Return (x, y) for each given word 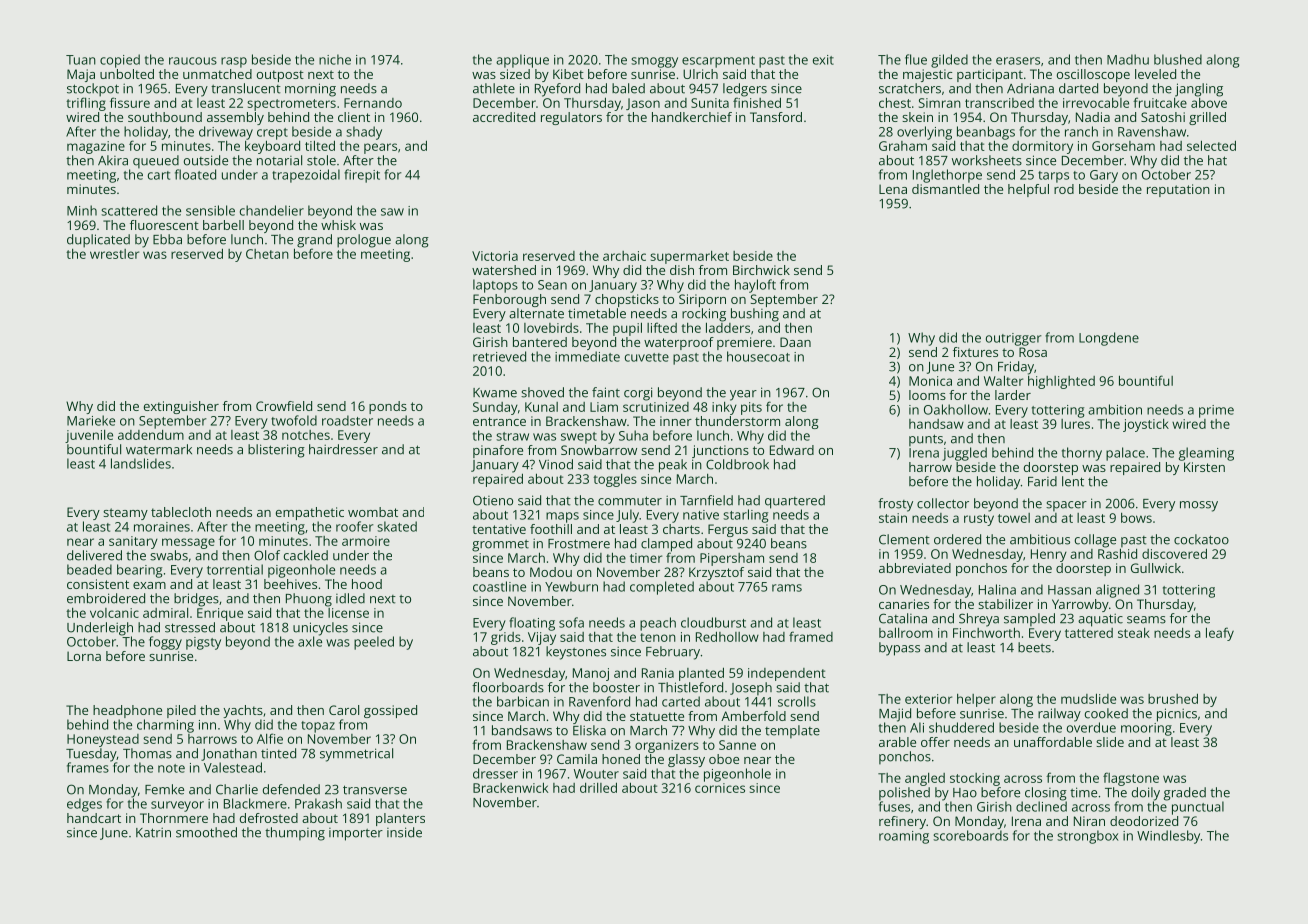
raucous (193, 61)
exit (823, 60)
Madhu (1128, 59)
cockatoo (1201, 539)
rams (787, 588)
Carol (344, 710)
